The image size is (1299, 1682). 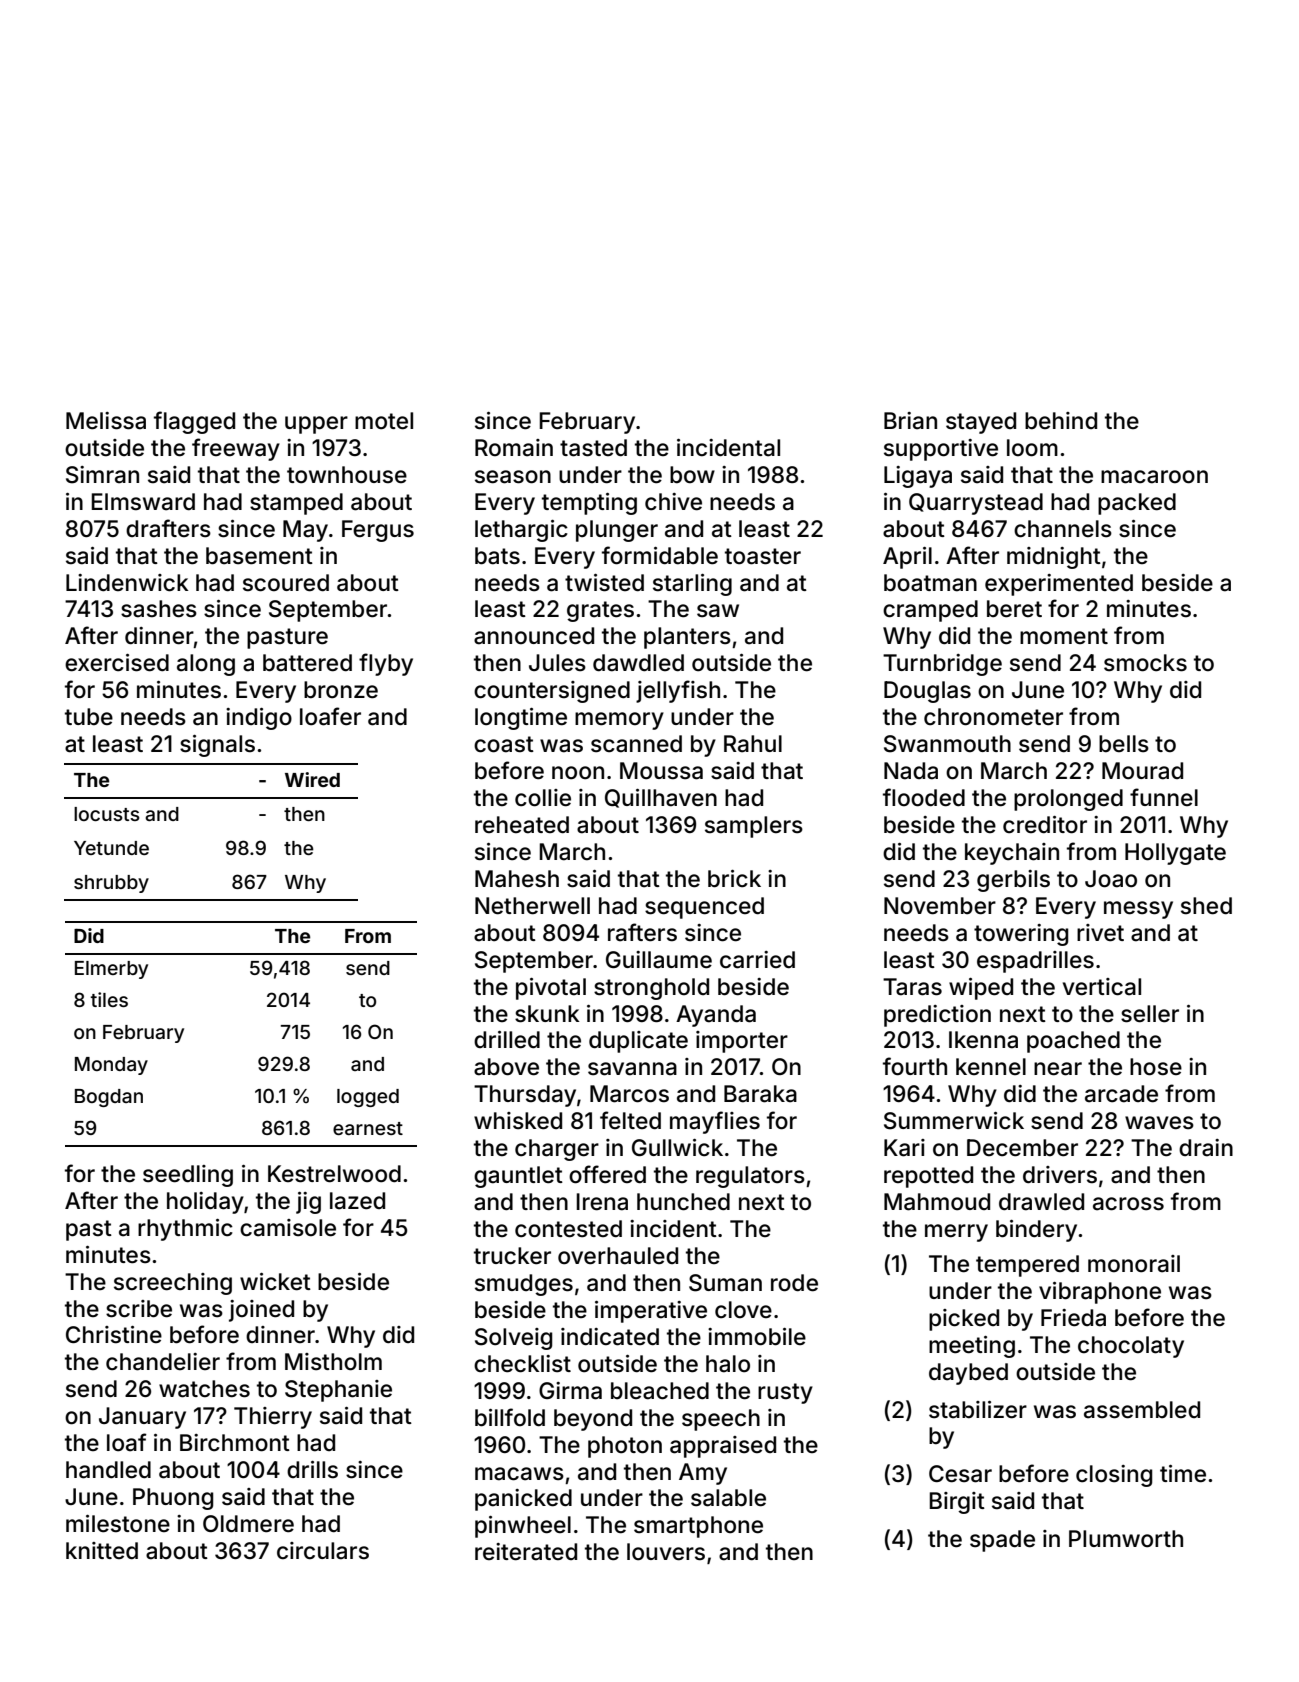 I want to click on collie, so click(x=543, y=798).
